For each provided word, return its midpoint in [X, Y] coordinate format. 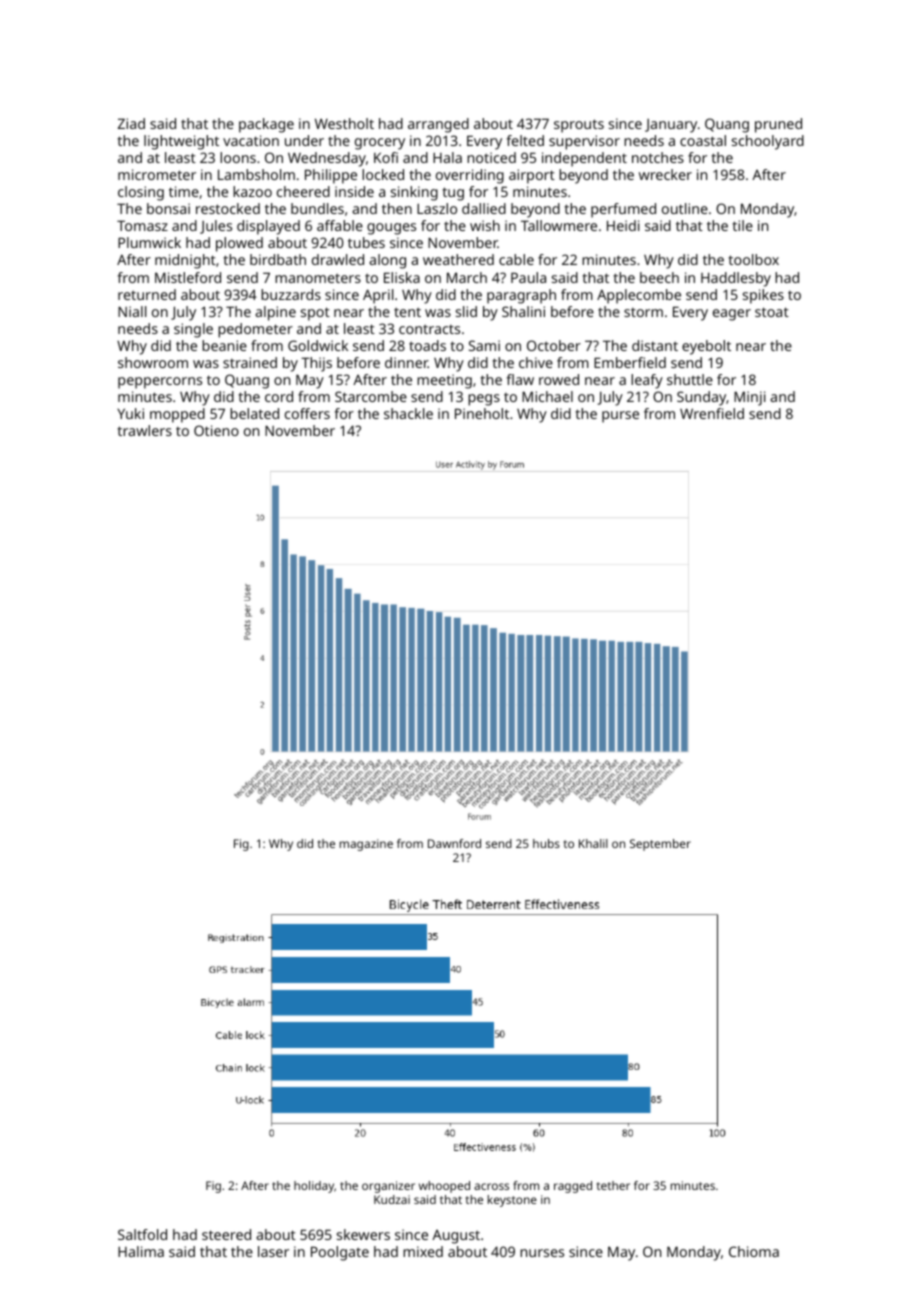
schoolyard [768, 142]
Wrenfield [712, 413]
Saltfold [142, 1234]
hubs [546, 843]
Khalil [593, 843]
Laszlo [437, 208]
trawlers [145, 430]
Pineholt [482, 413]
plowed [239, 244]
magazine [366, 845]
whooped [444, 1187]
